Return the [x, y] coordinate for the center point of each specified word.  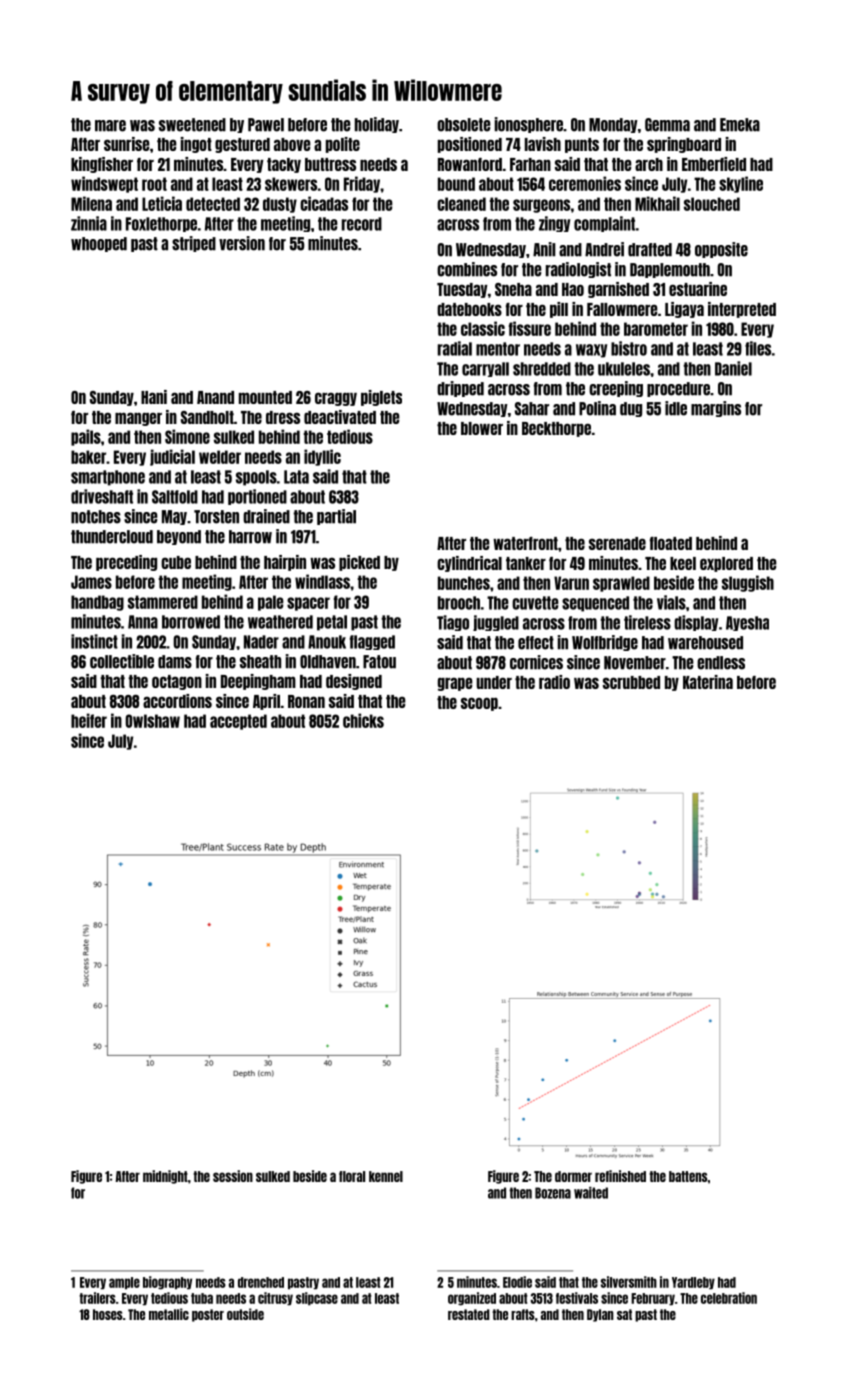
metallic [169, 1314]
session [233, 1176]
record [362, 224]
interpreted [742, 310]
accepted [238, 722]
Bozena [553, 1193]
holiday [377, 125]
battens [688, 1176]
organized [472, 1299]
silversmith [629, 1282]
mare [110, 126]
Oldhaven [328, 662]
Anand [215, 397]
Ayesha [747, 623]
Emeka [740, 125]
